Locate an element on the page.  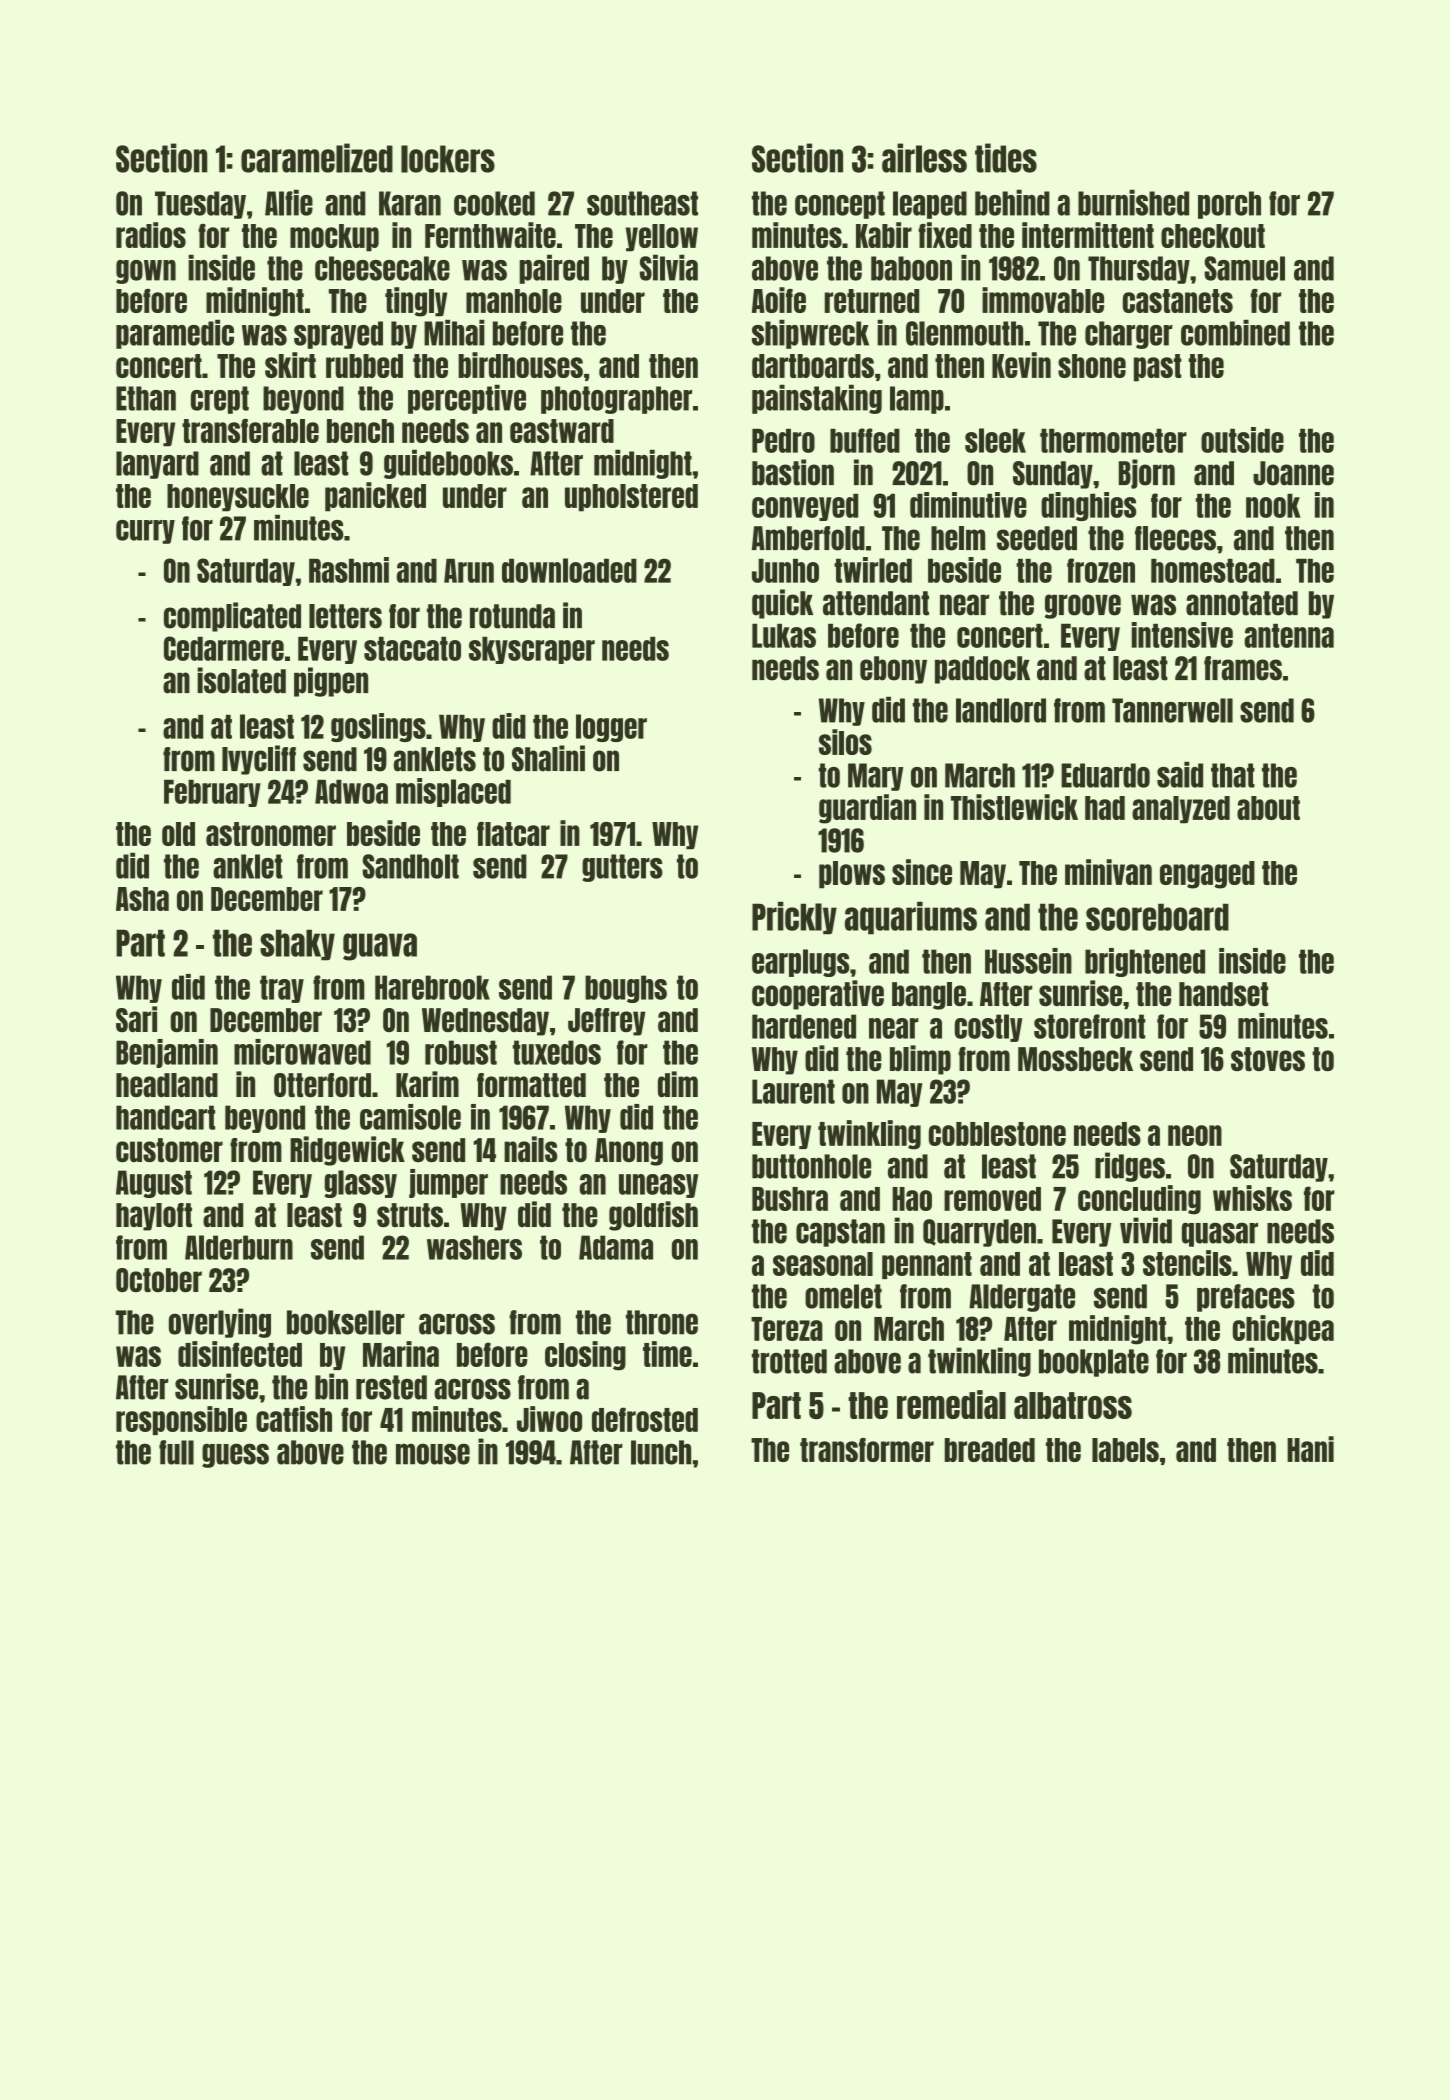
guess is located at coordinates (235, 1455).
